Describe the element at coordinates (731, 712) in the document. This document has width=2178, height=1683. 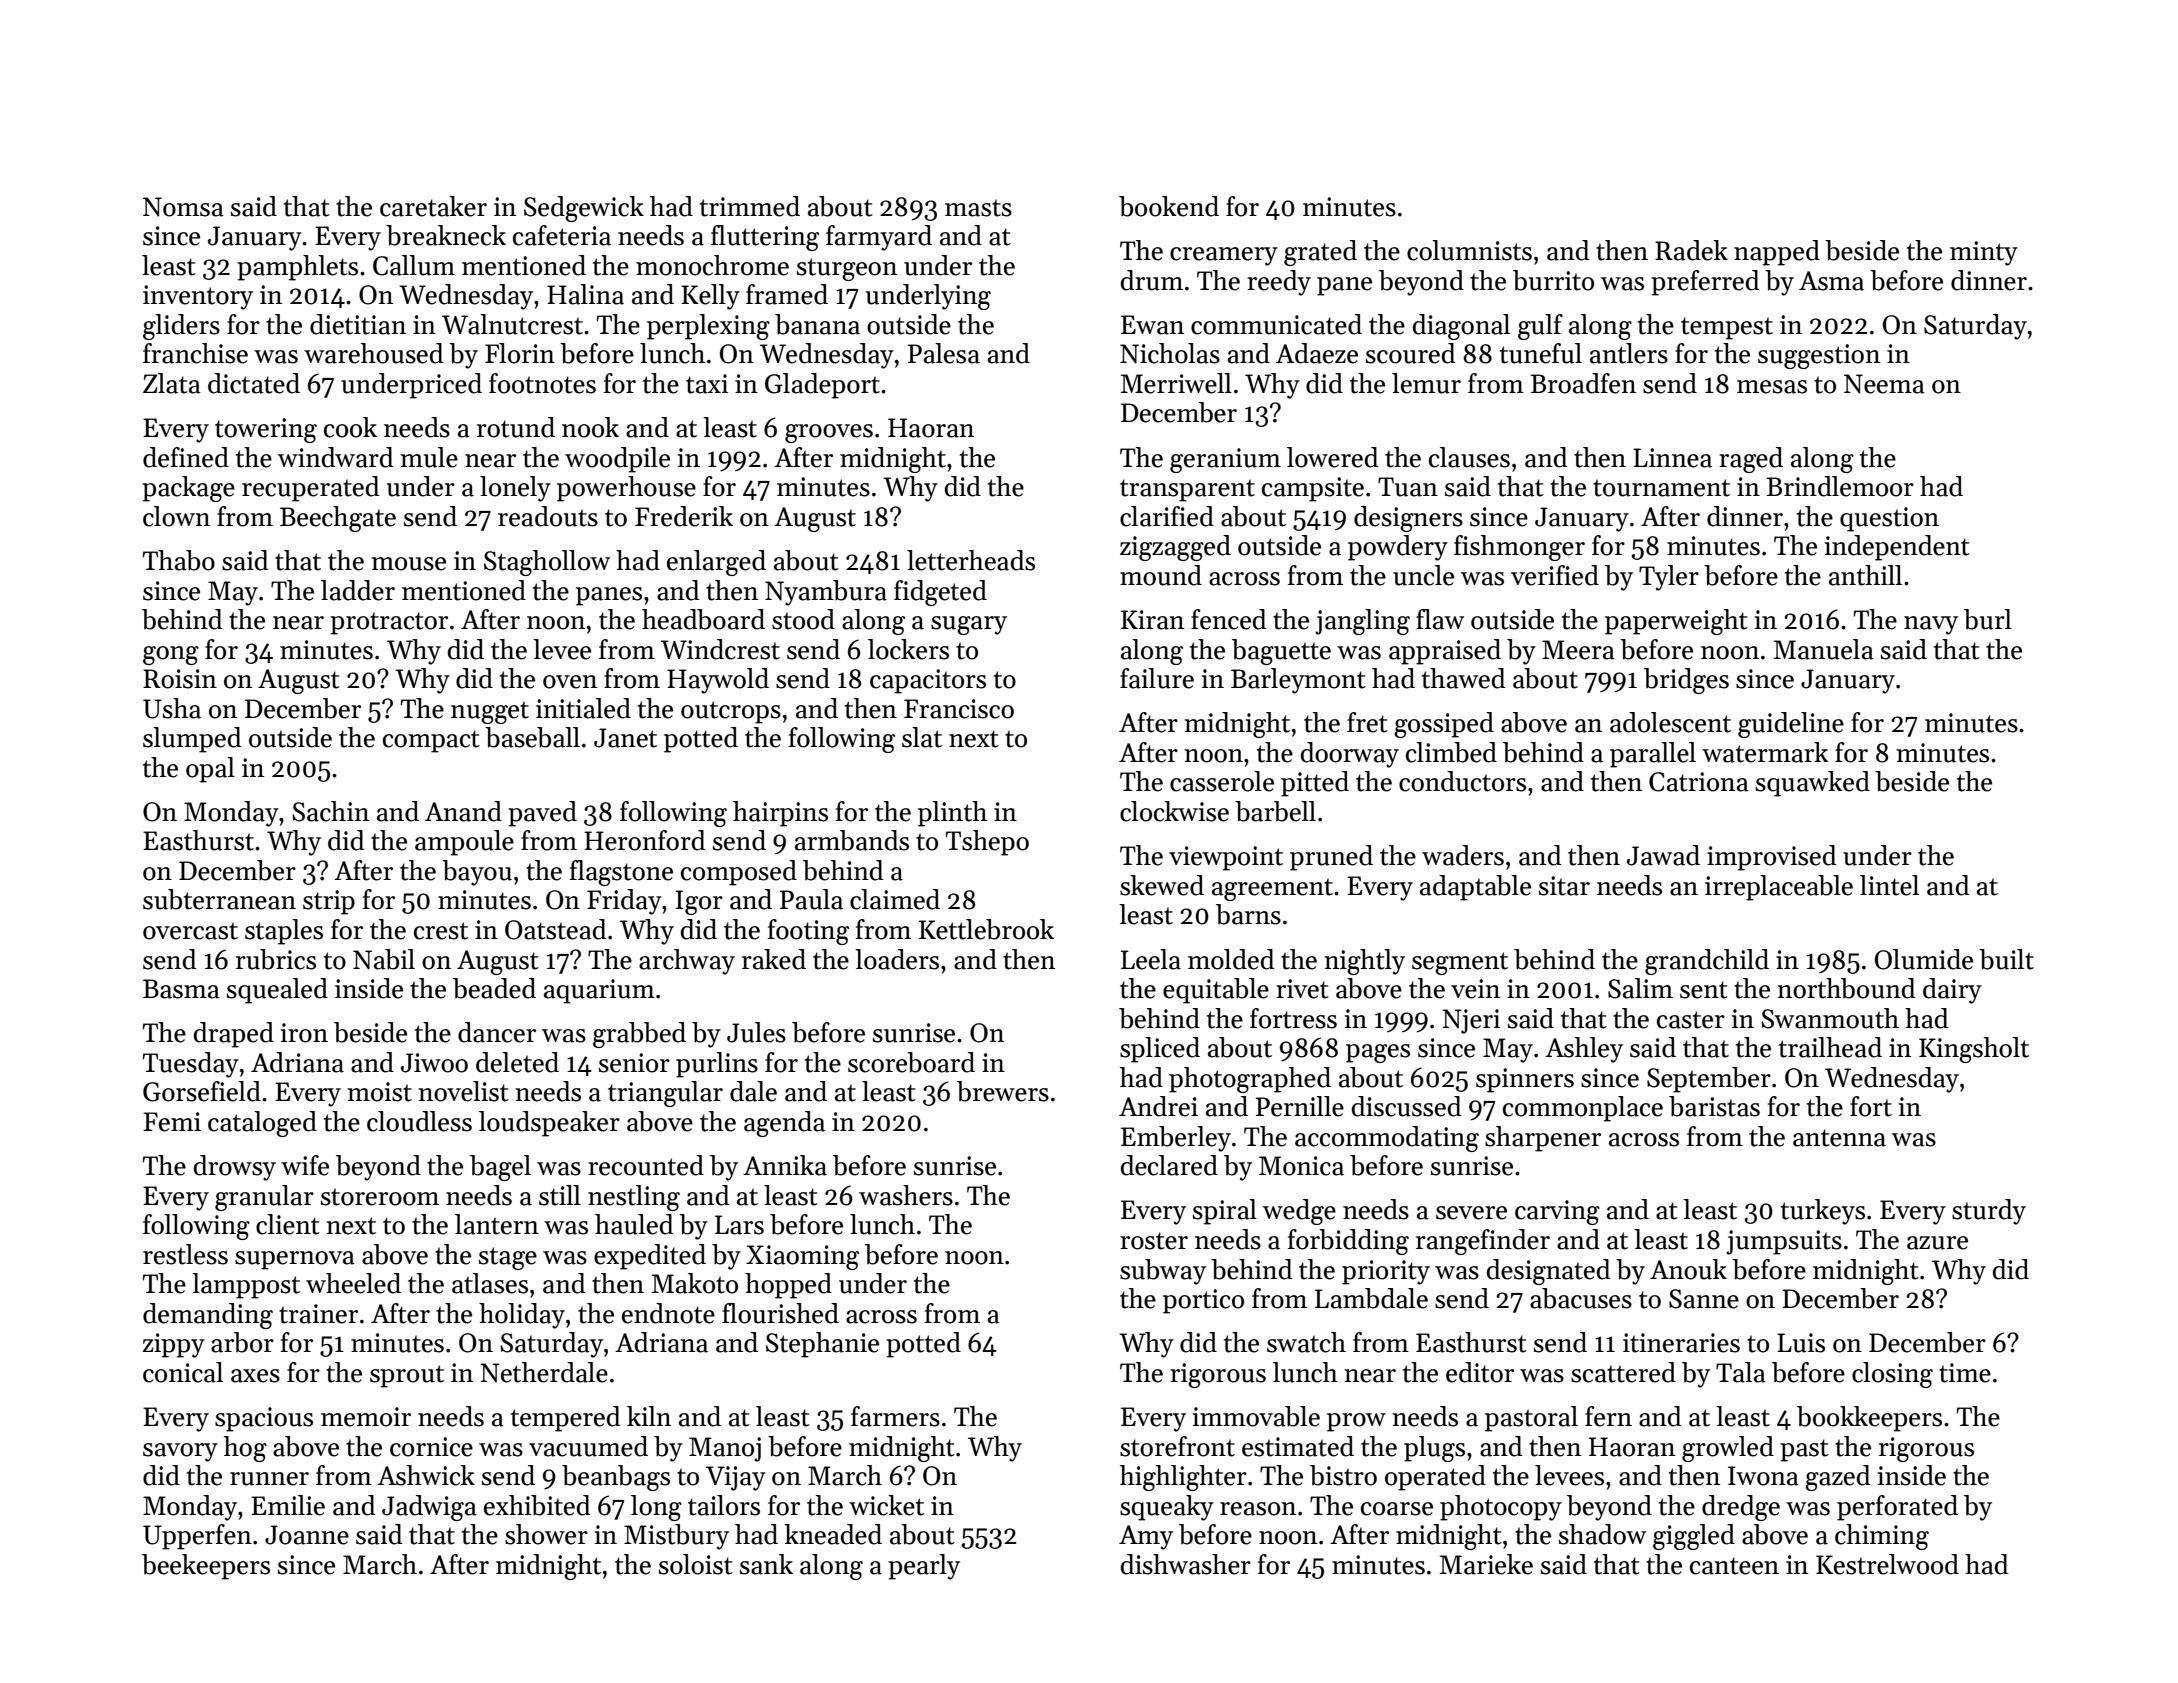
I see `outcrops` at that location.
